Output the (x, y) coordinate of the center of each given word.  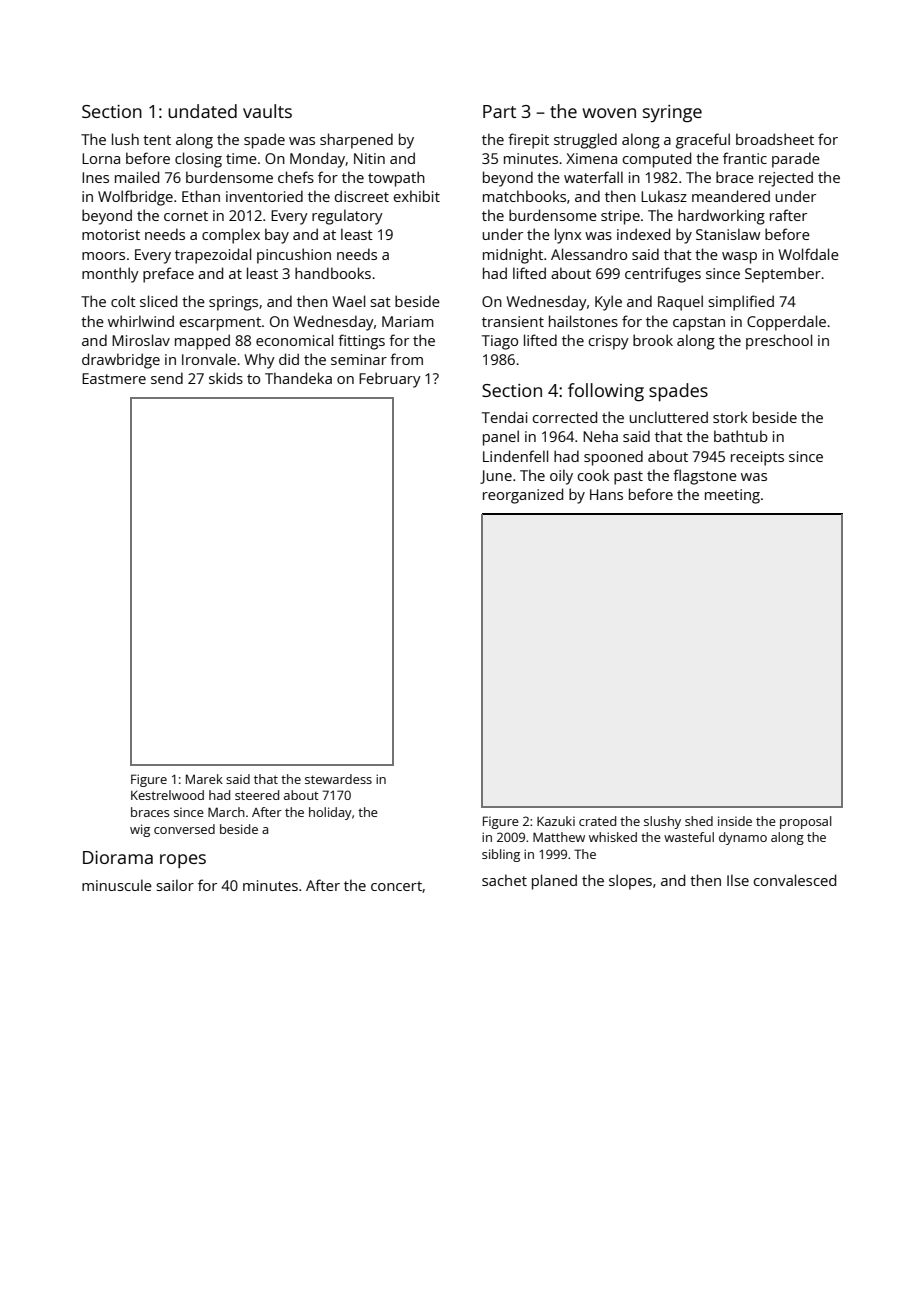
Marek (204, 779)
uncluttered (668, 417)
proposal (806, 822)
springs (233, 303)
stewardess (338, 779)
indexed (643, 234)
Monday (318, 160)
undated (202, 111)
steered (257, 795)
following (606, 392)
